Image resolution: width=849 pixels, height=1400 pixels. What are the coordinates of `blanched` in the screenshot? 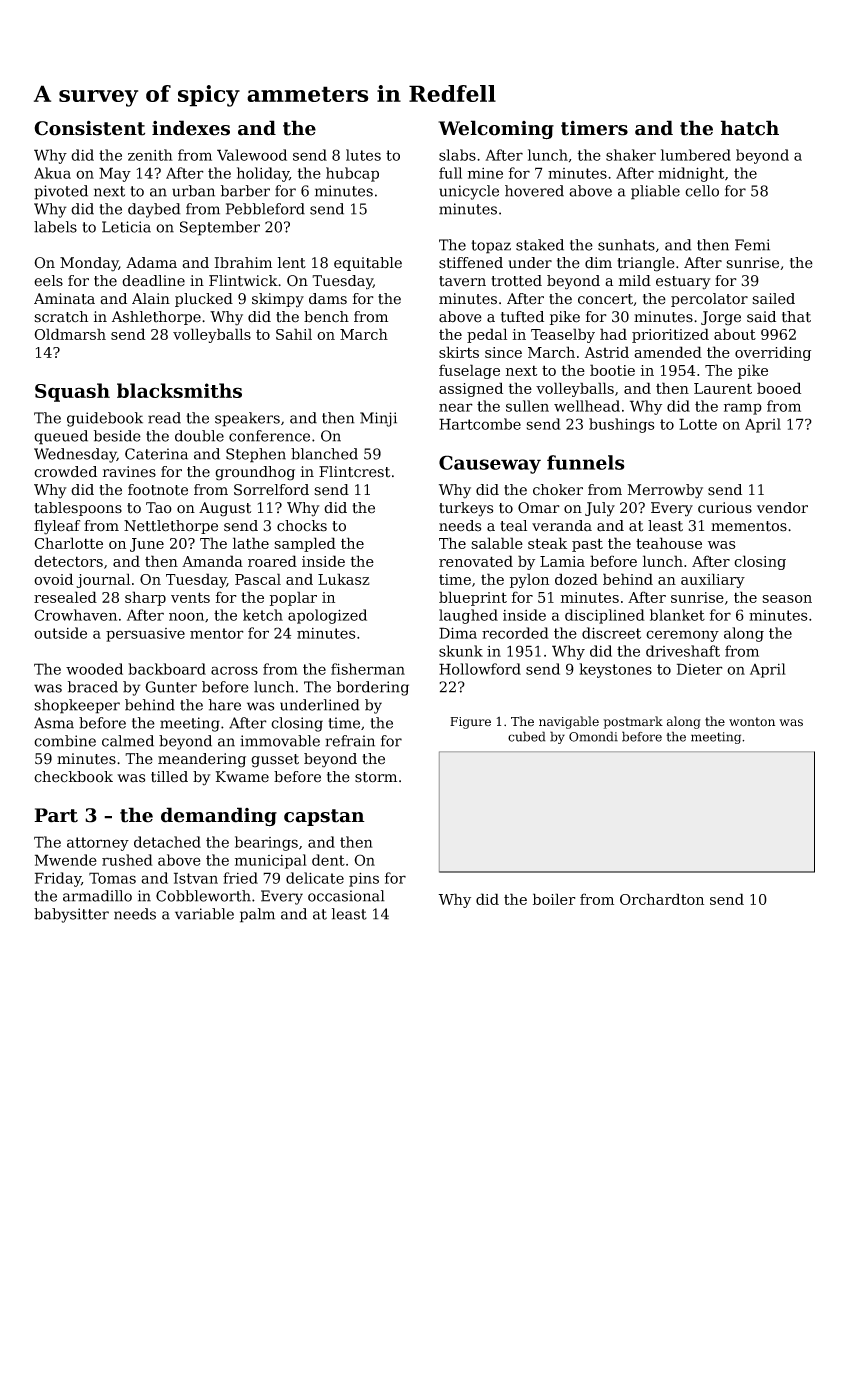 It's located at (324, 454).
